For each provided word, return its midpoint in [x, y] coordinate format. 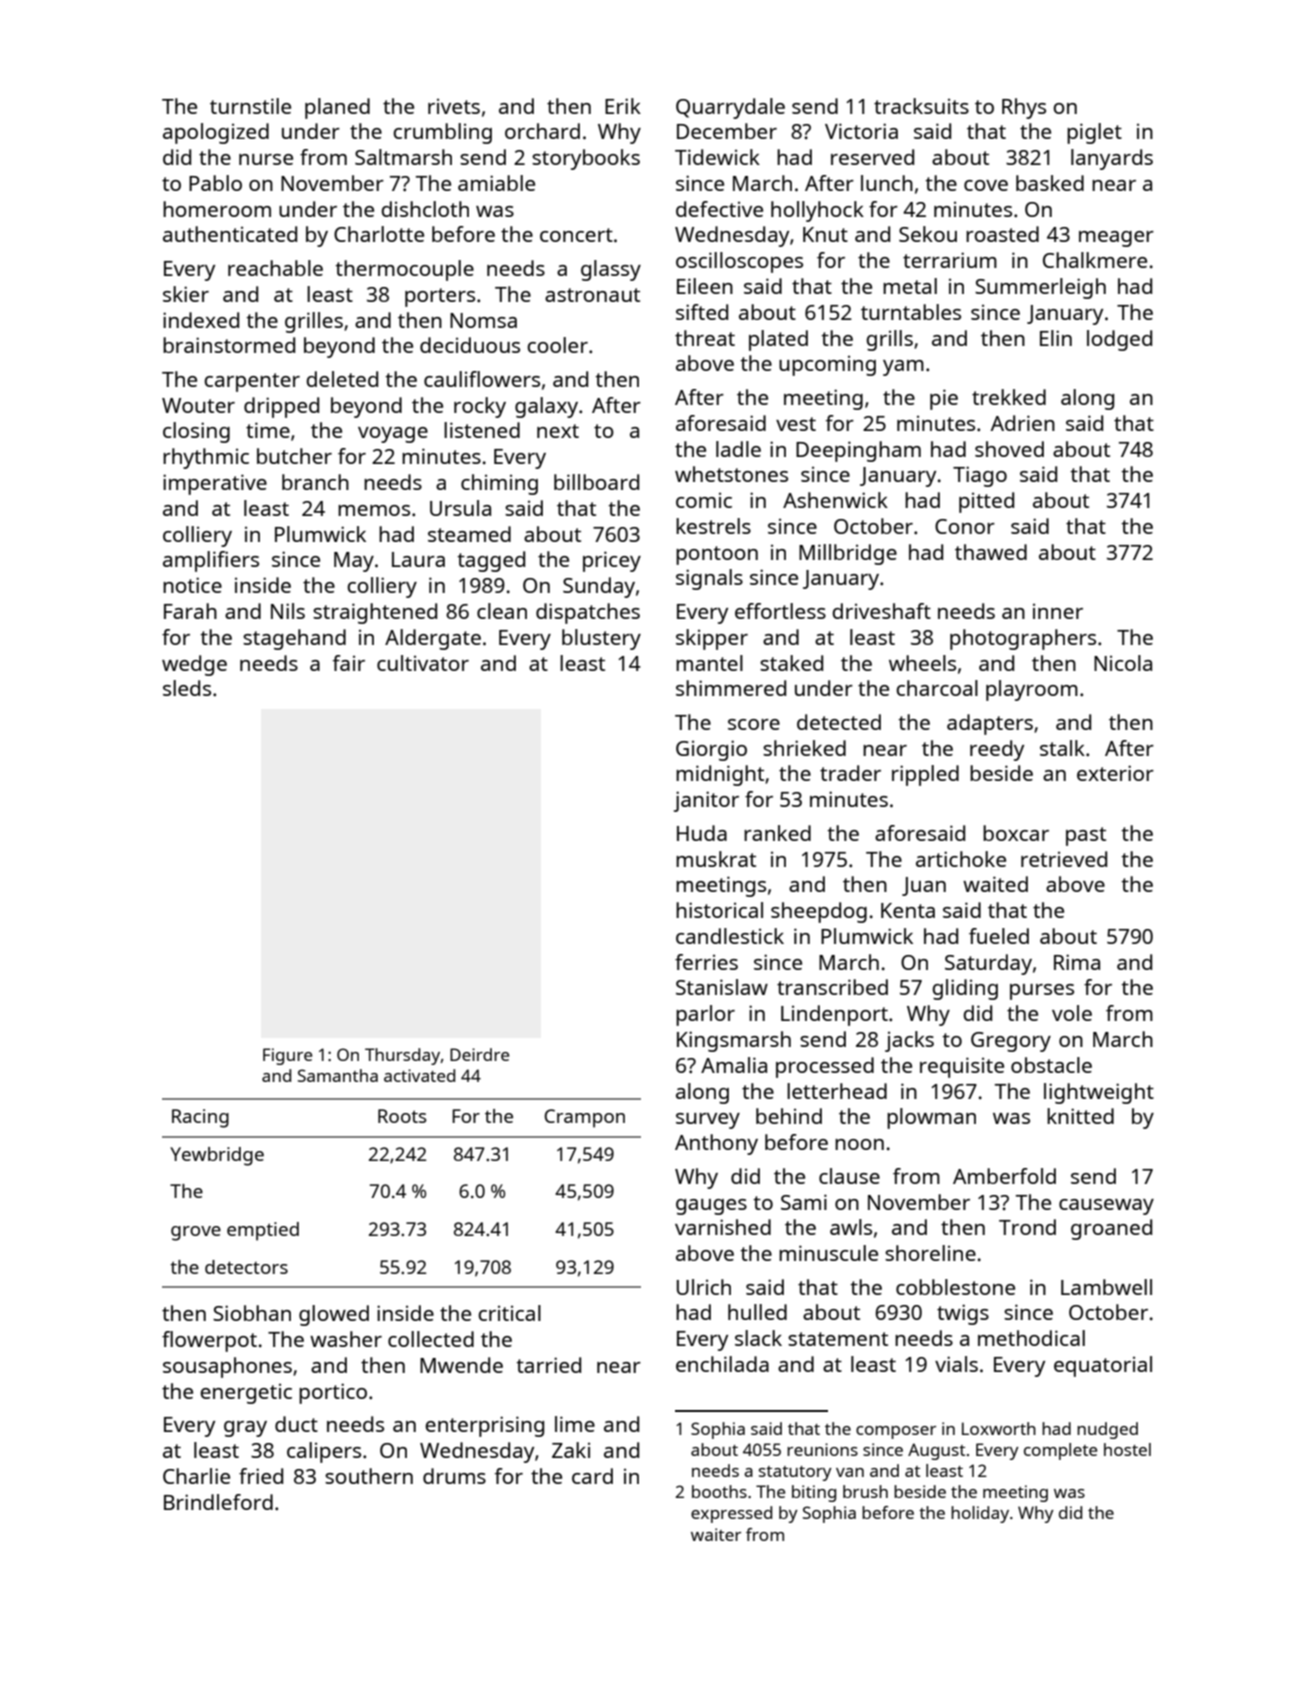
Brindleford [218, 1502]
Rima [1077, 962]
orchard [542, 131]
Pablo [215, 183]
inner [1058, 611]
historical [719, 910]
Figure [287, 1056]
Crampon [584, 1118]
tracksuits [921, 106]
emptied [263, 1231]
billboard [596, 482]
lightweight [1099, 1093]
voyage [393, 435]
